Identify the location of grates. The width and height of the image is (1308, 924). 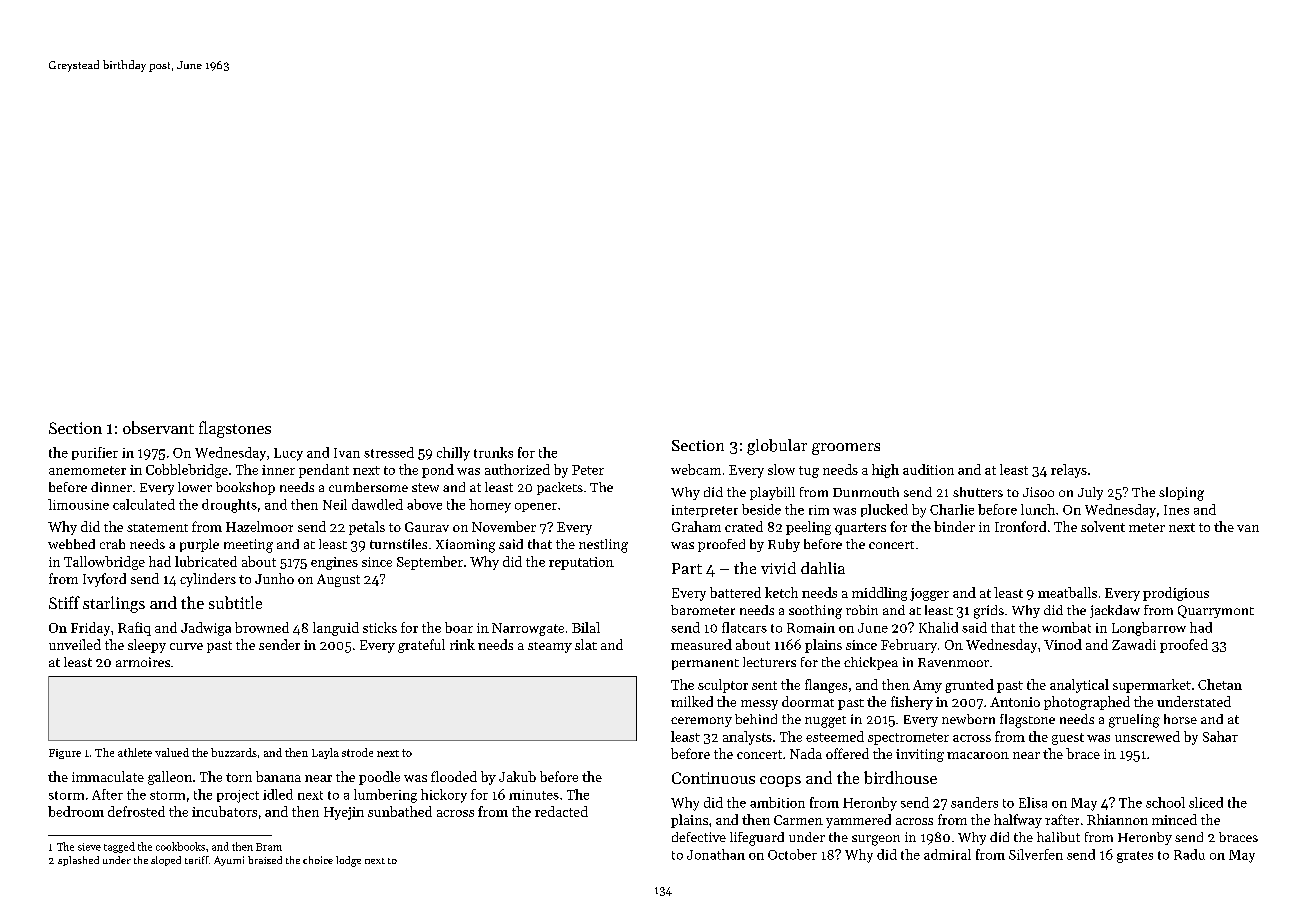
(1135, 857).
